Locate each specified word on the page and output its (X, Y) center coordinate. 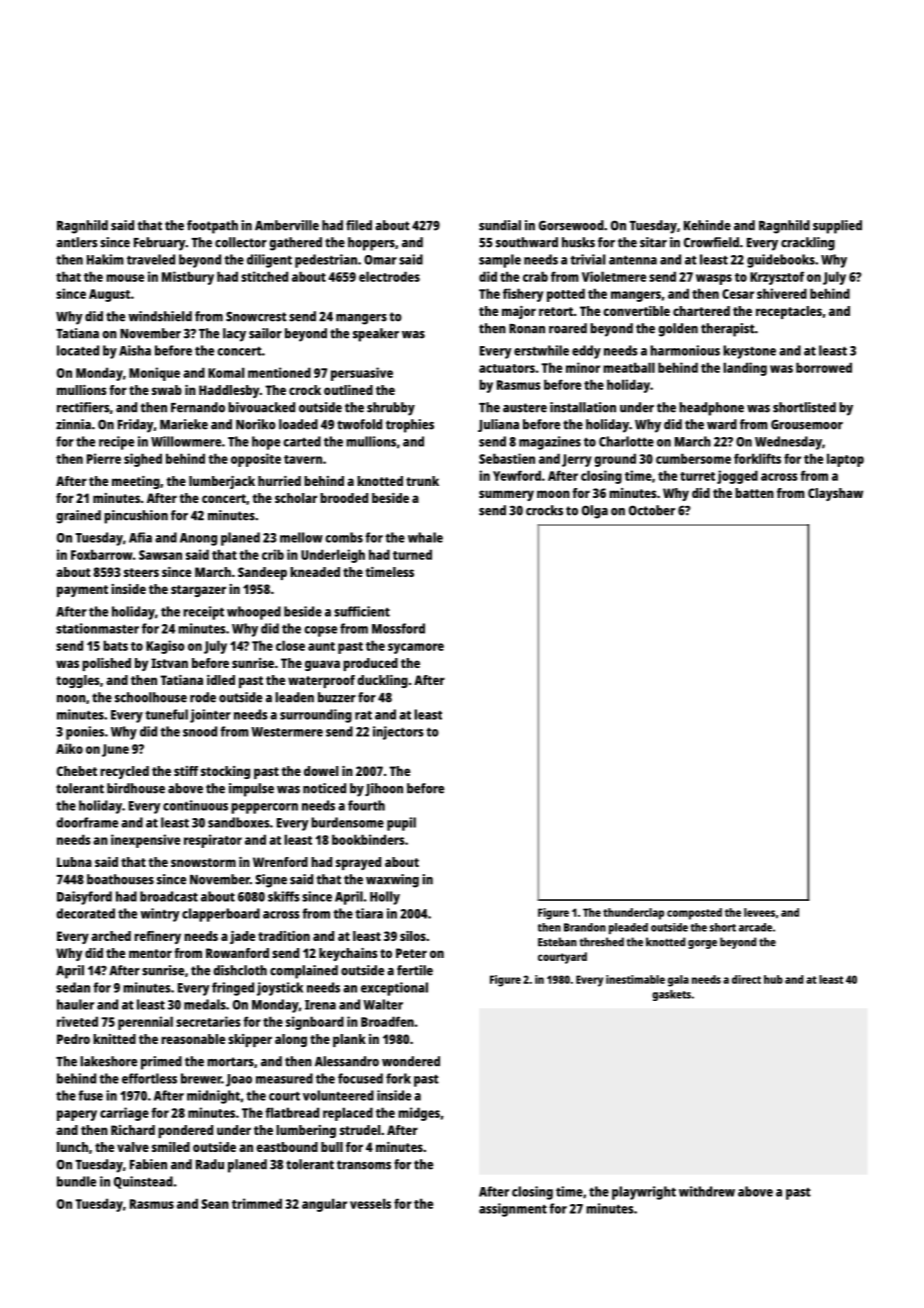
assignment (513, 1210)
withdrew (707, 1191)
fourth (366, 805)
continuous (195, 805)
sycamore (416, 648)
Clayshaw (835, 494)
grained (78, 517)
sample (500, 261)
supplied (837, 227)
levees (759, 912)
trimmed (257, 1203)
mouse (125, 278)
